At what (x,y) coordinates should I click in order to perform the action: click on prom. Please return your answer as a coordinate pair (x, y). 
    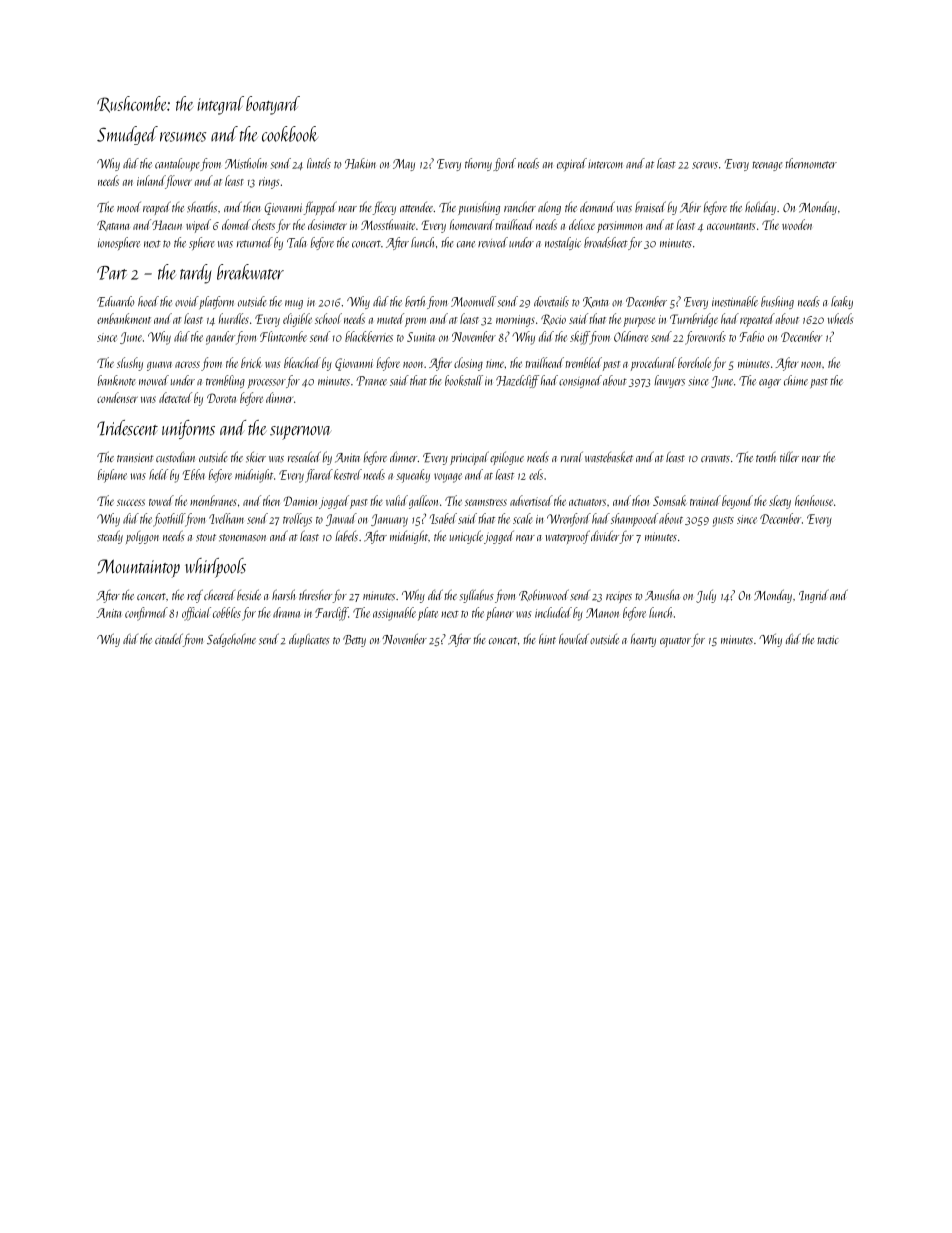
    Looking at the image, I should click on (415, 322).
